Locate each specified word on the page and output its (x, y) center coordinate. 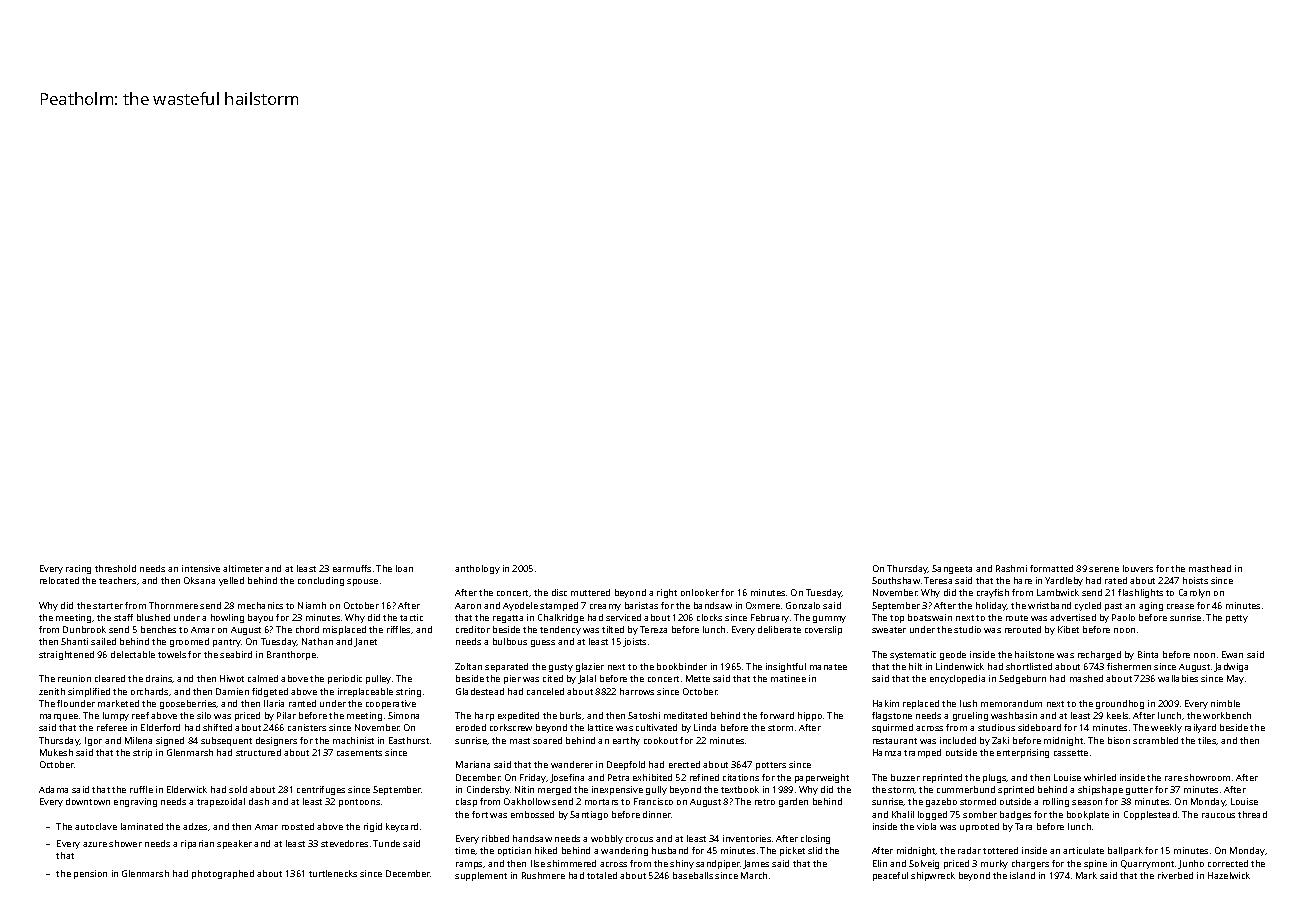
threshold (115, 568)
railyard (1200, 728)
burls (570, 715)
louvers (1138, 568)
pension (90, 874)
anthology (477, 569)
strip (142, 753)
